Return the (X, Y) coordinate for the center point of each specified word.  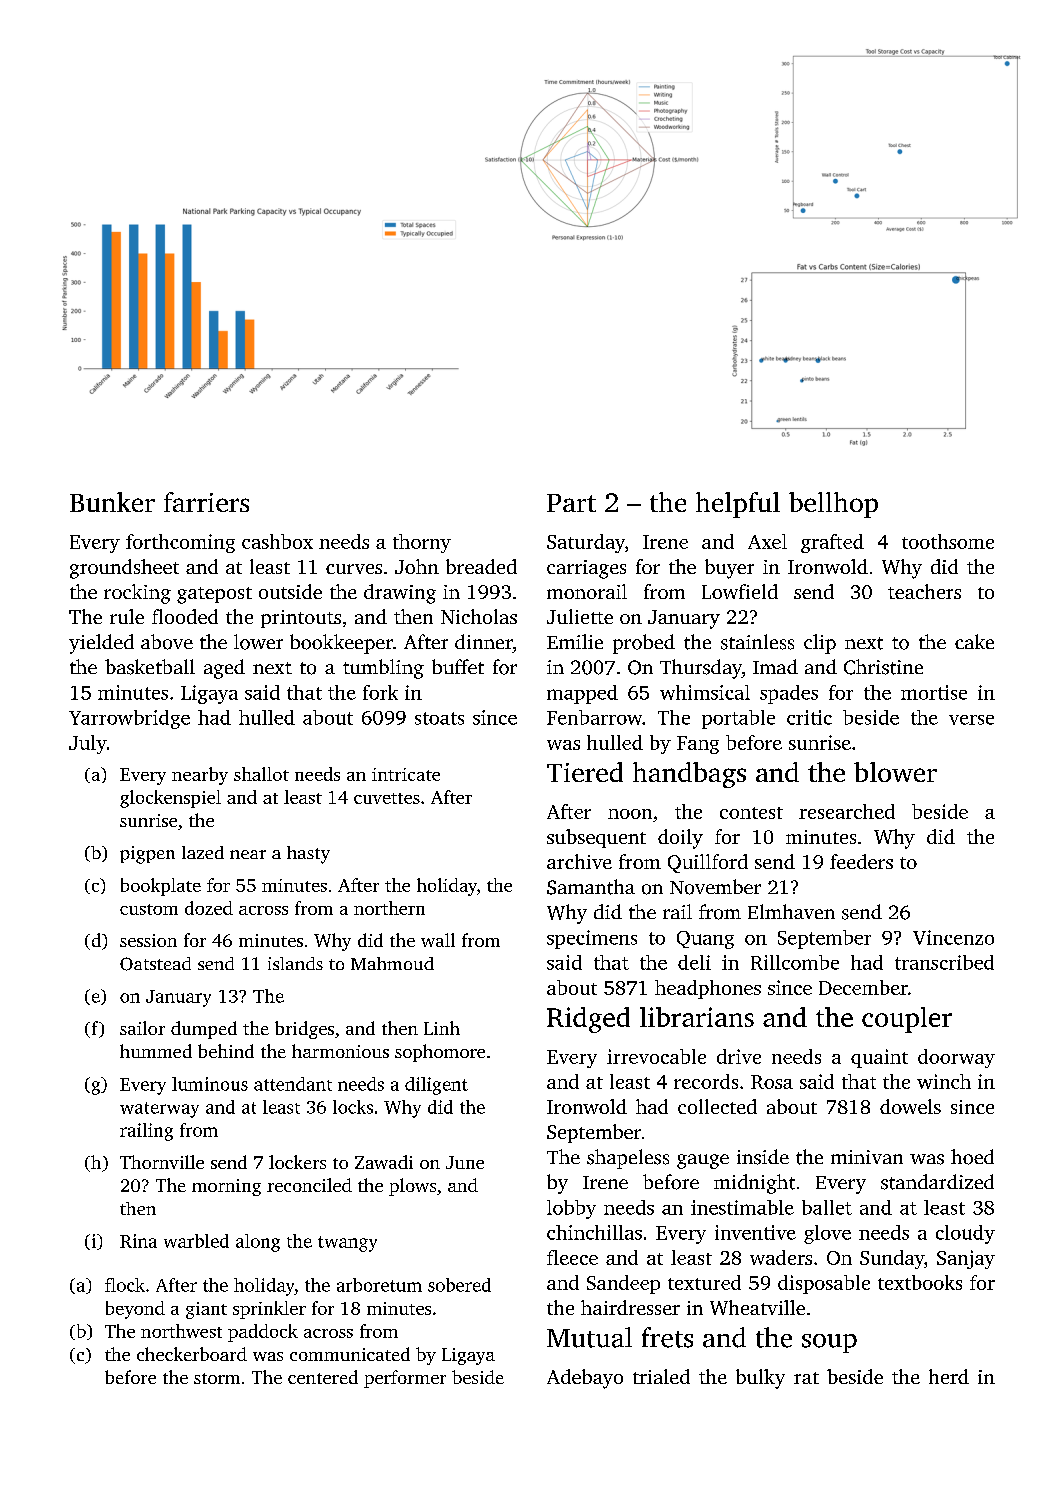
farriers (206, 502)
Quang (705, 940)
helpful (738, 505)
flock (125, 1285)
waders (781, 1257)
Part (571, 503)
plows (412, 1187)
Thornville (162, 1162)
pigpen (147, 855)
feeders (861, 861)
